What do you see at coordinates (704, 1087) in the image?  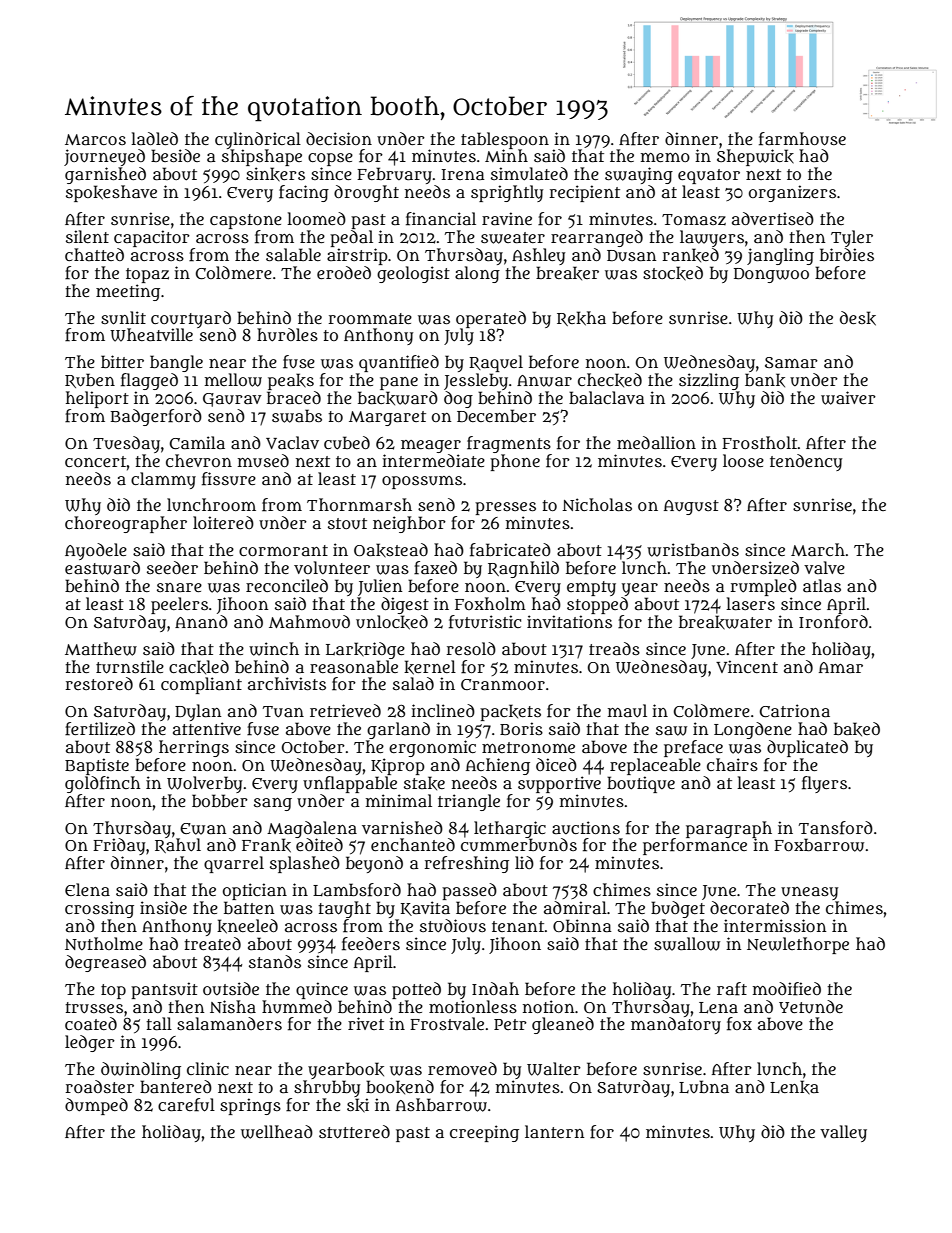 I see `Lubna` at bounding box center [704, 1087].
